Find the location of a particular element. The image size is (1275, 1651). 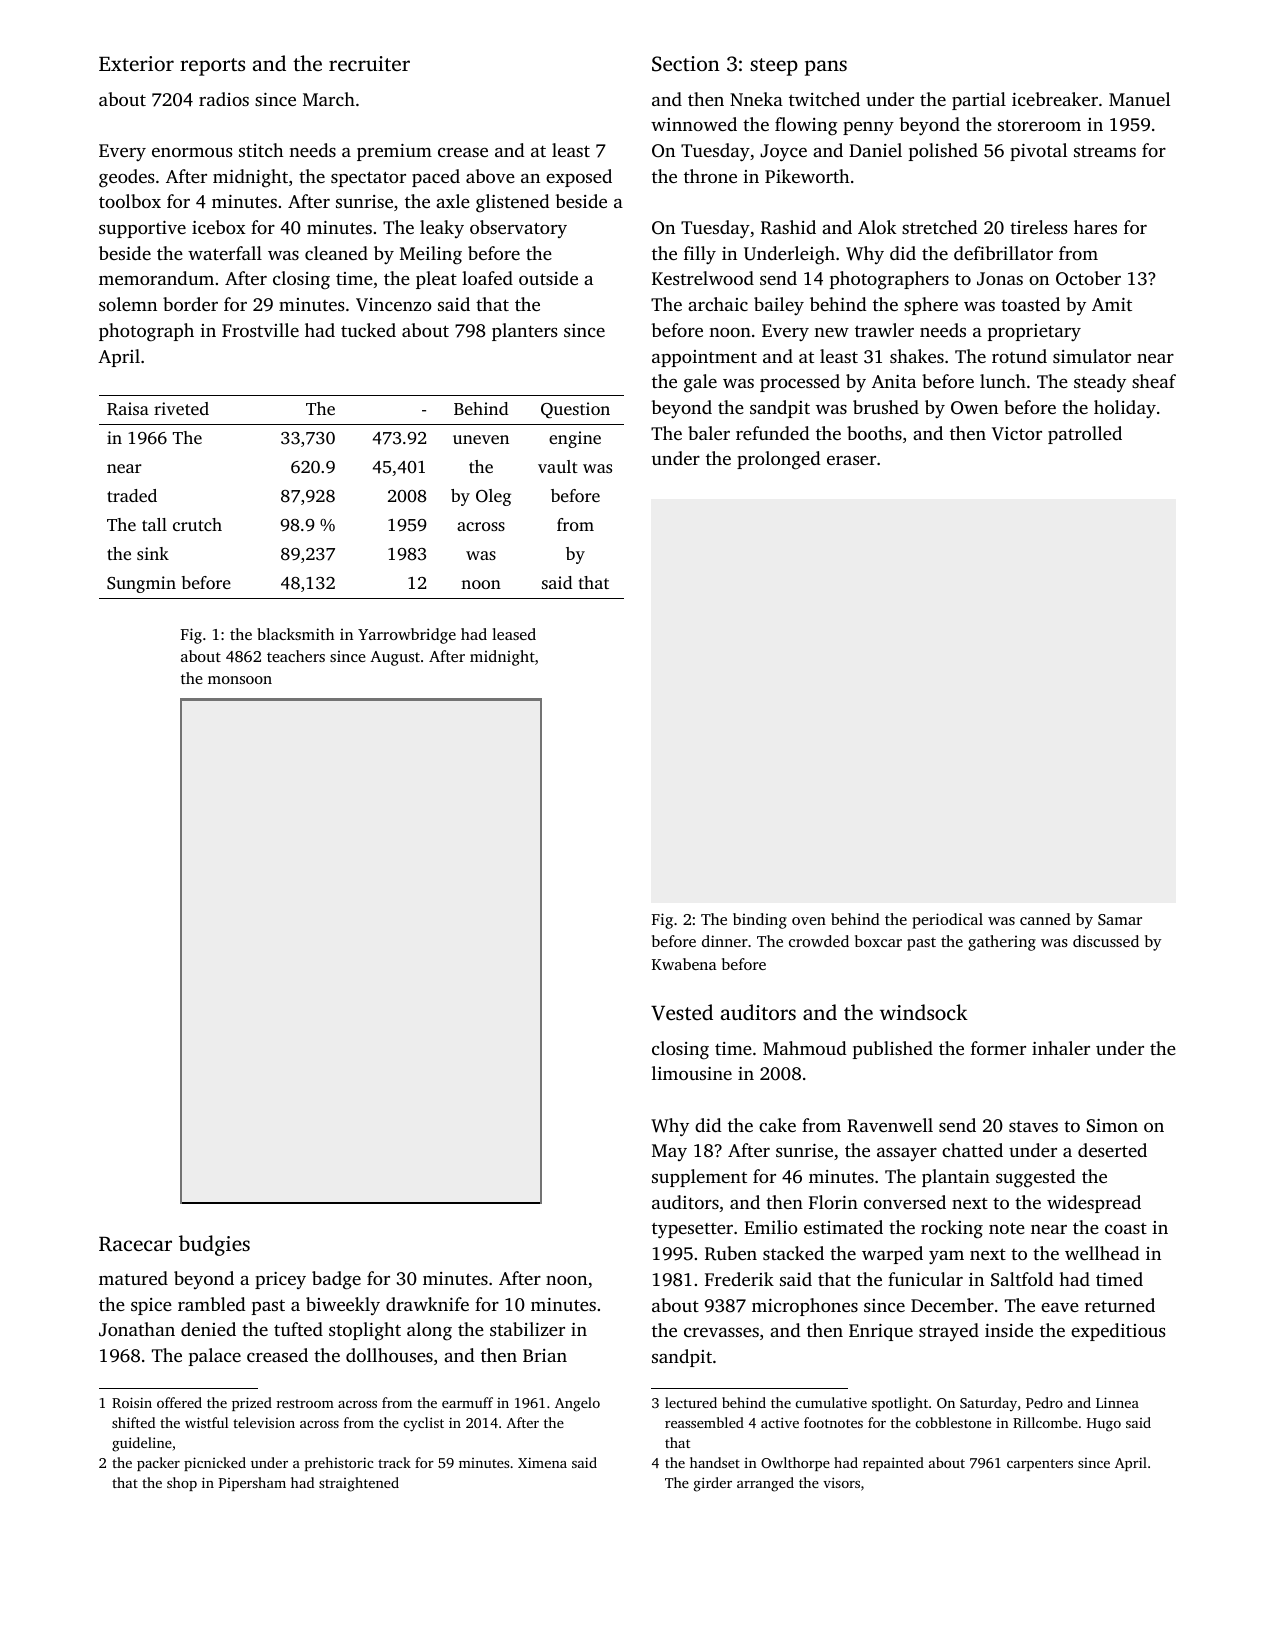

Racecar is located at coordinates (135, 1244).
